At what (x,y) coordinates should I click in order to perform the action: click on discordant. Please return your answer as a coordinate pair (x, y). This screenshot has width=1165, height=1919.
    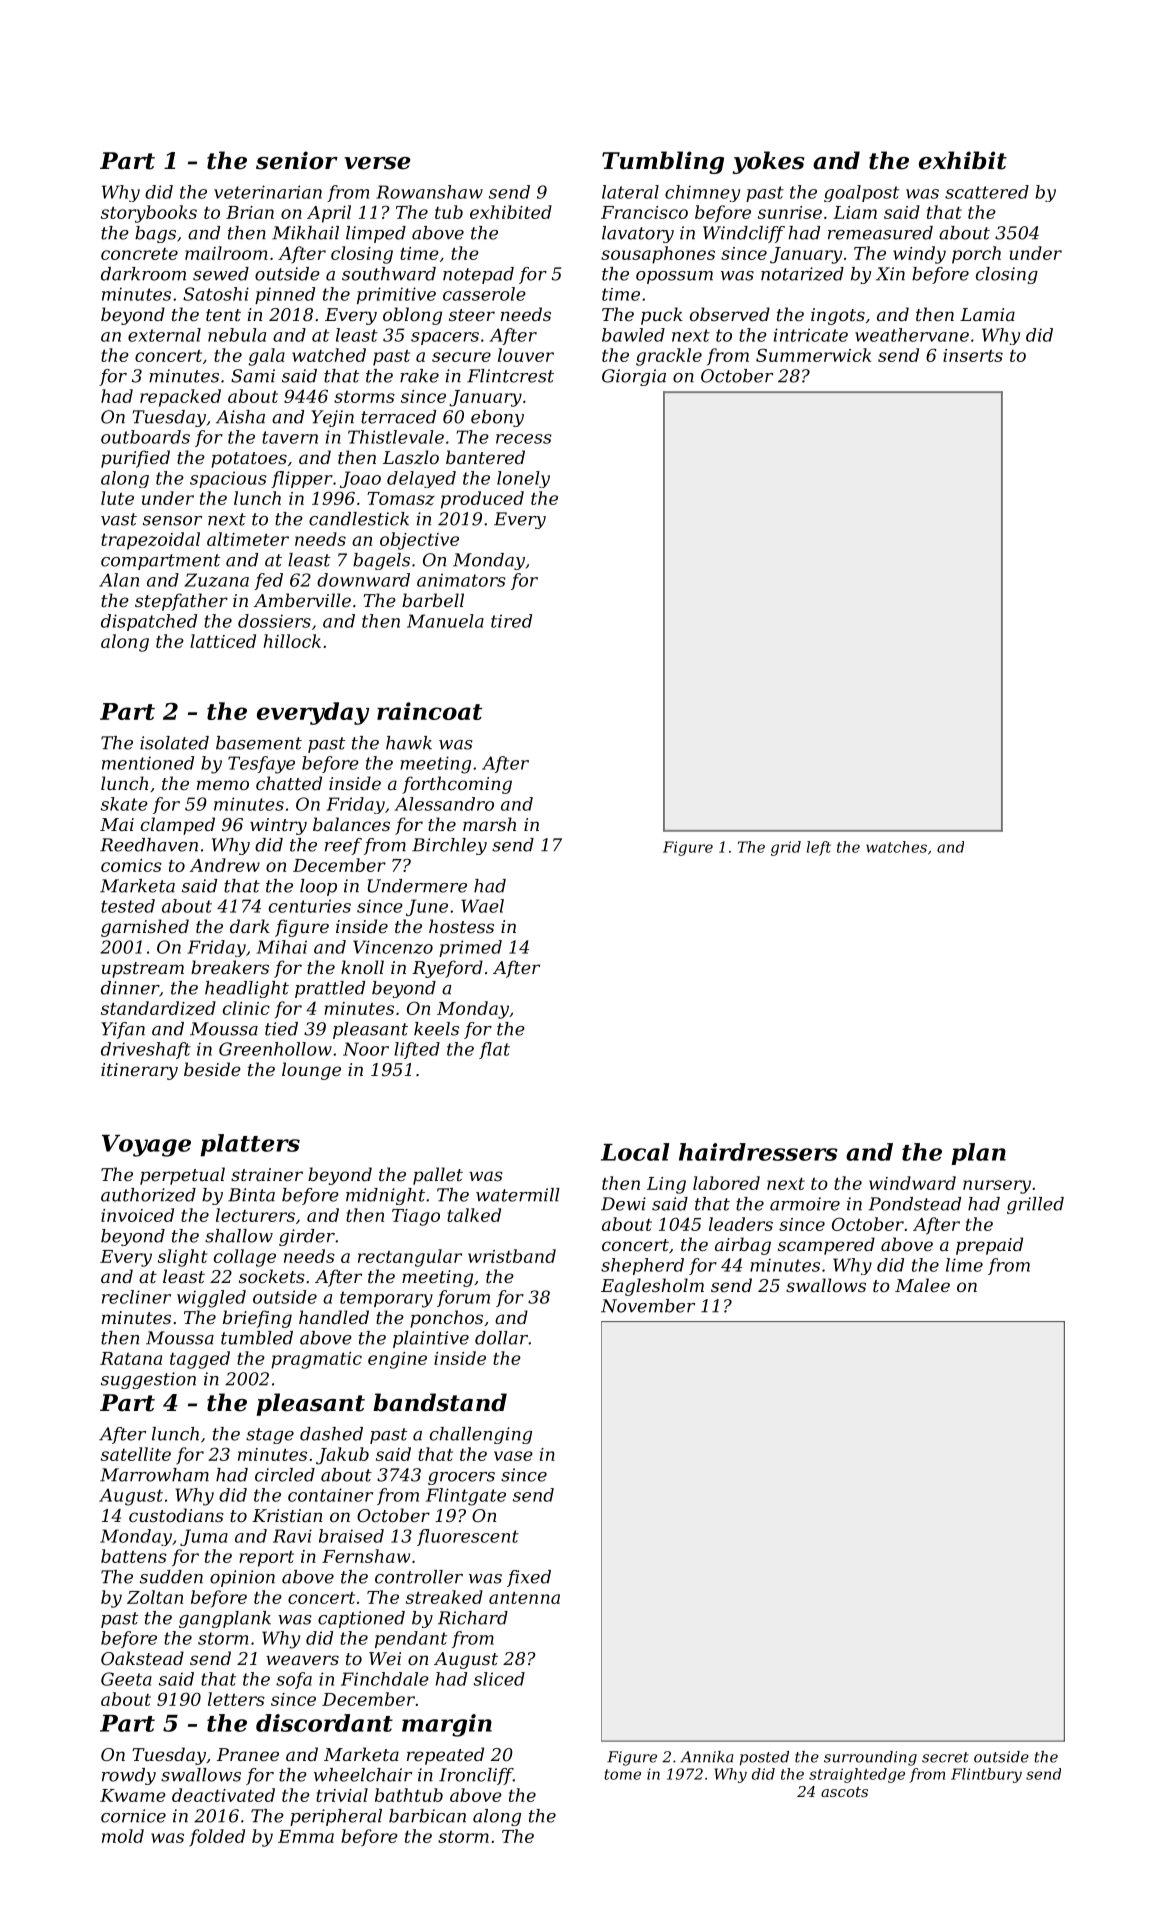
    Looking at the image, I should click on (324, 1723).
